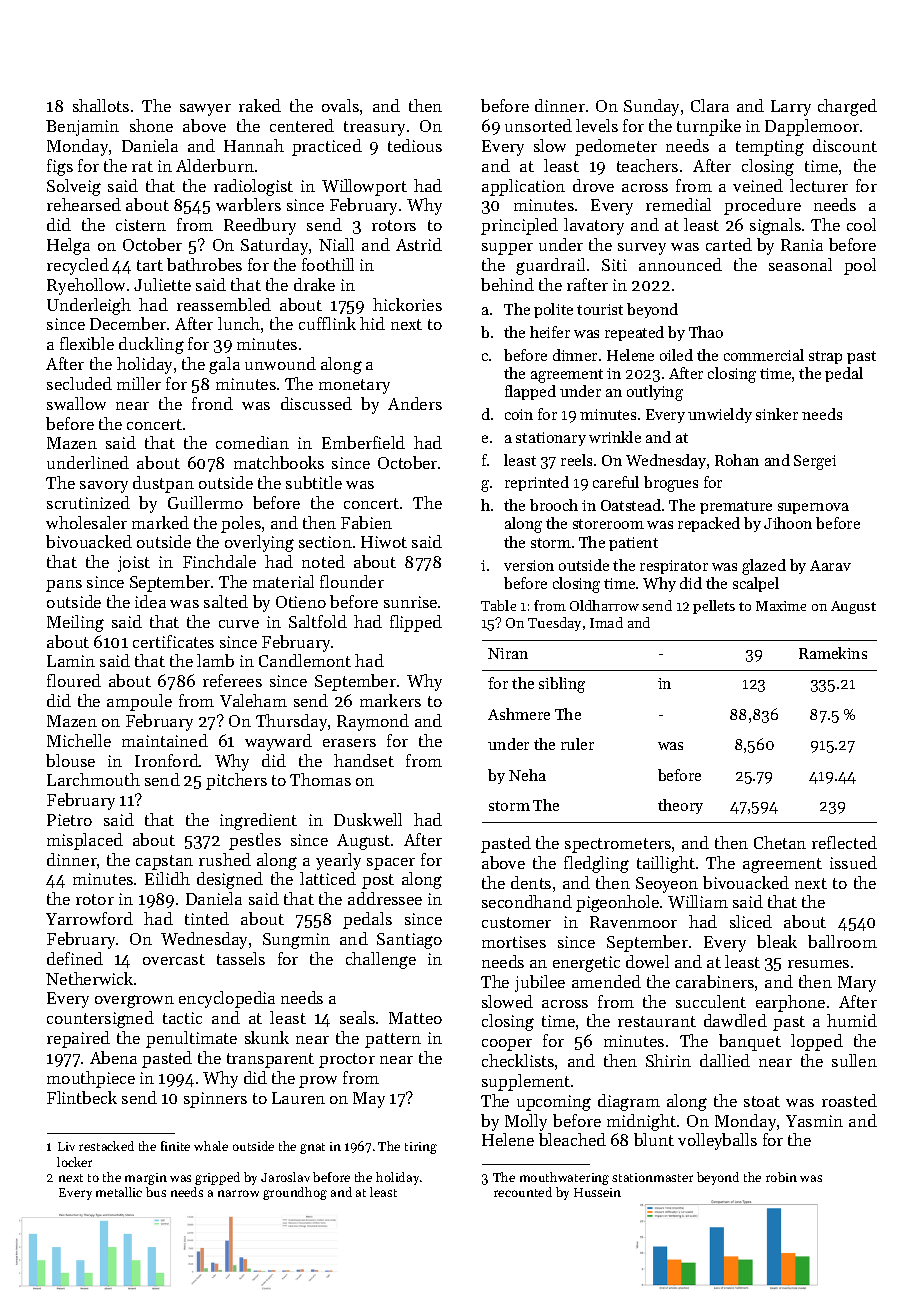 Image resolution: width=924 pixels, height=1308 pixels. What do you see at coordinates (606, 622) in the screenshot?
I see `Imad` at bounding box center [606, 622].
